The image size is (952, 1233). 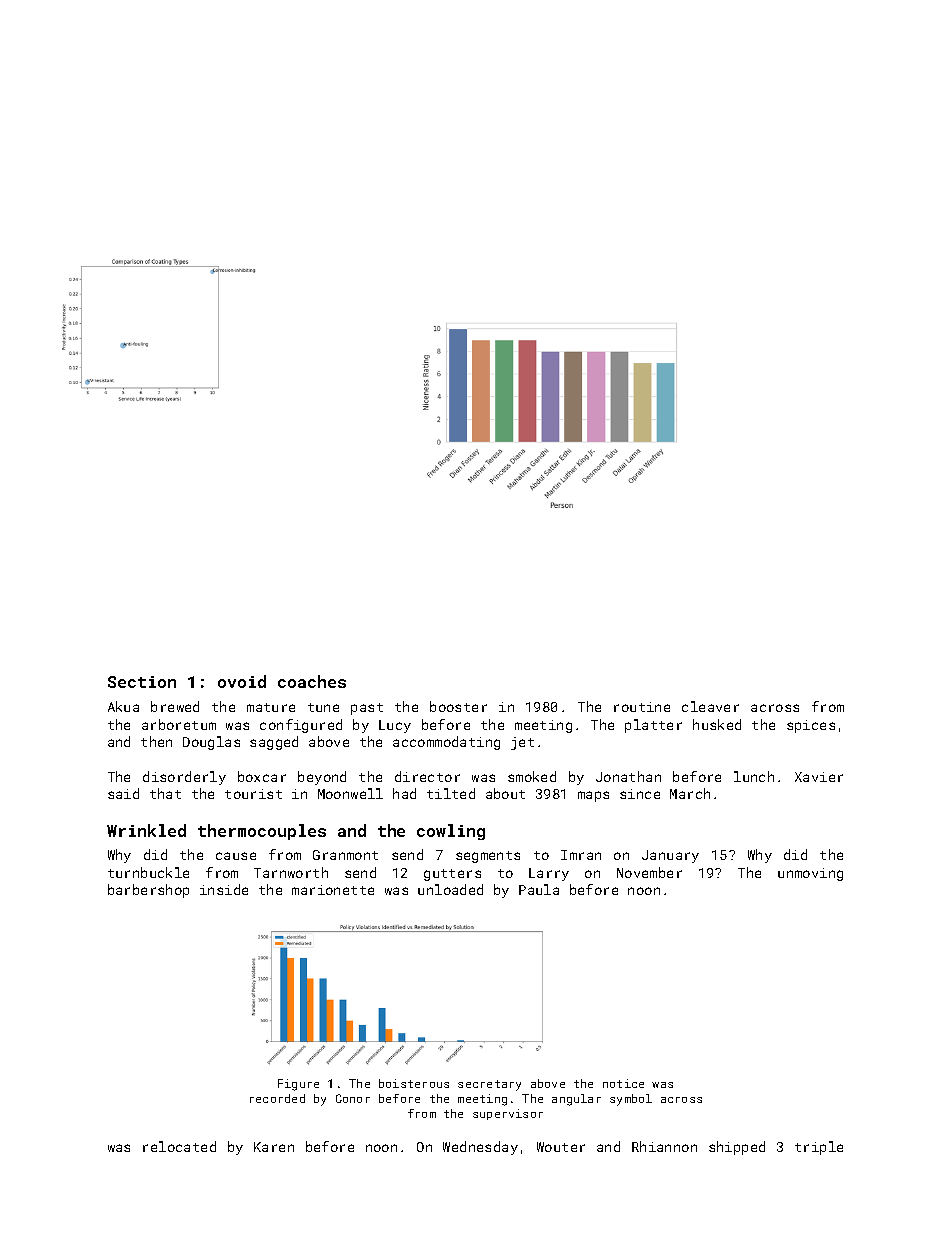 What do you see at coordinates (710, 706) in the screenshot?
I see `cleaver` at bounding box center [710, 706].
